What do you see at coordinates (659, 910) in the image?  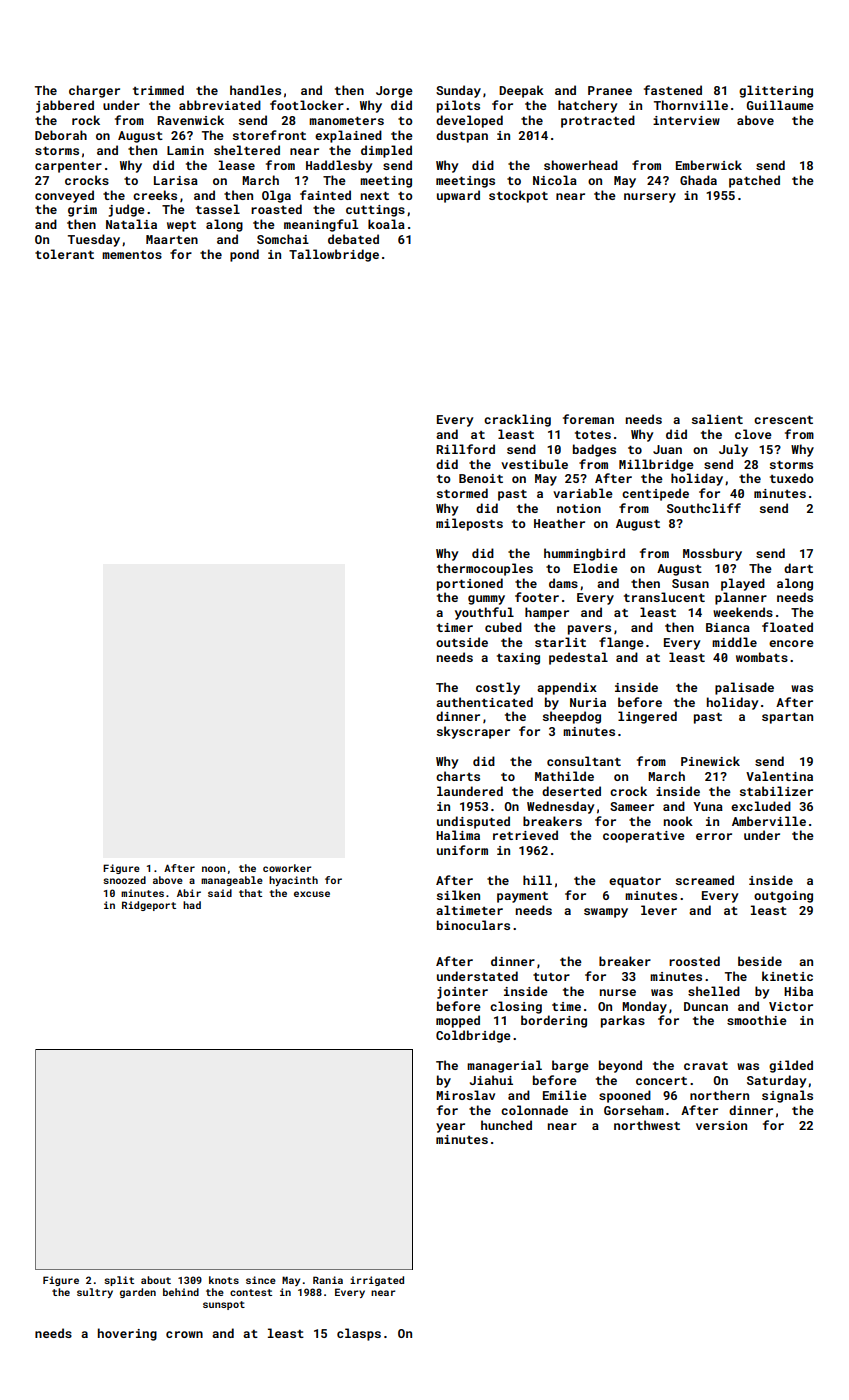 I see `lever` at bounding box center [659, 910].
